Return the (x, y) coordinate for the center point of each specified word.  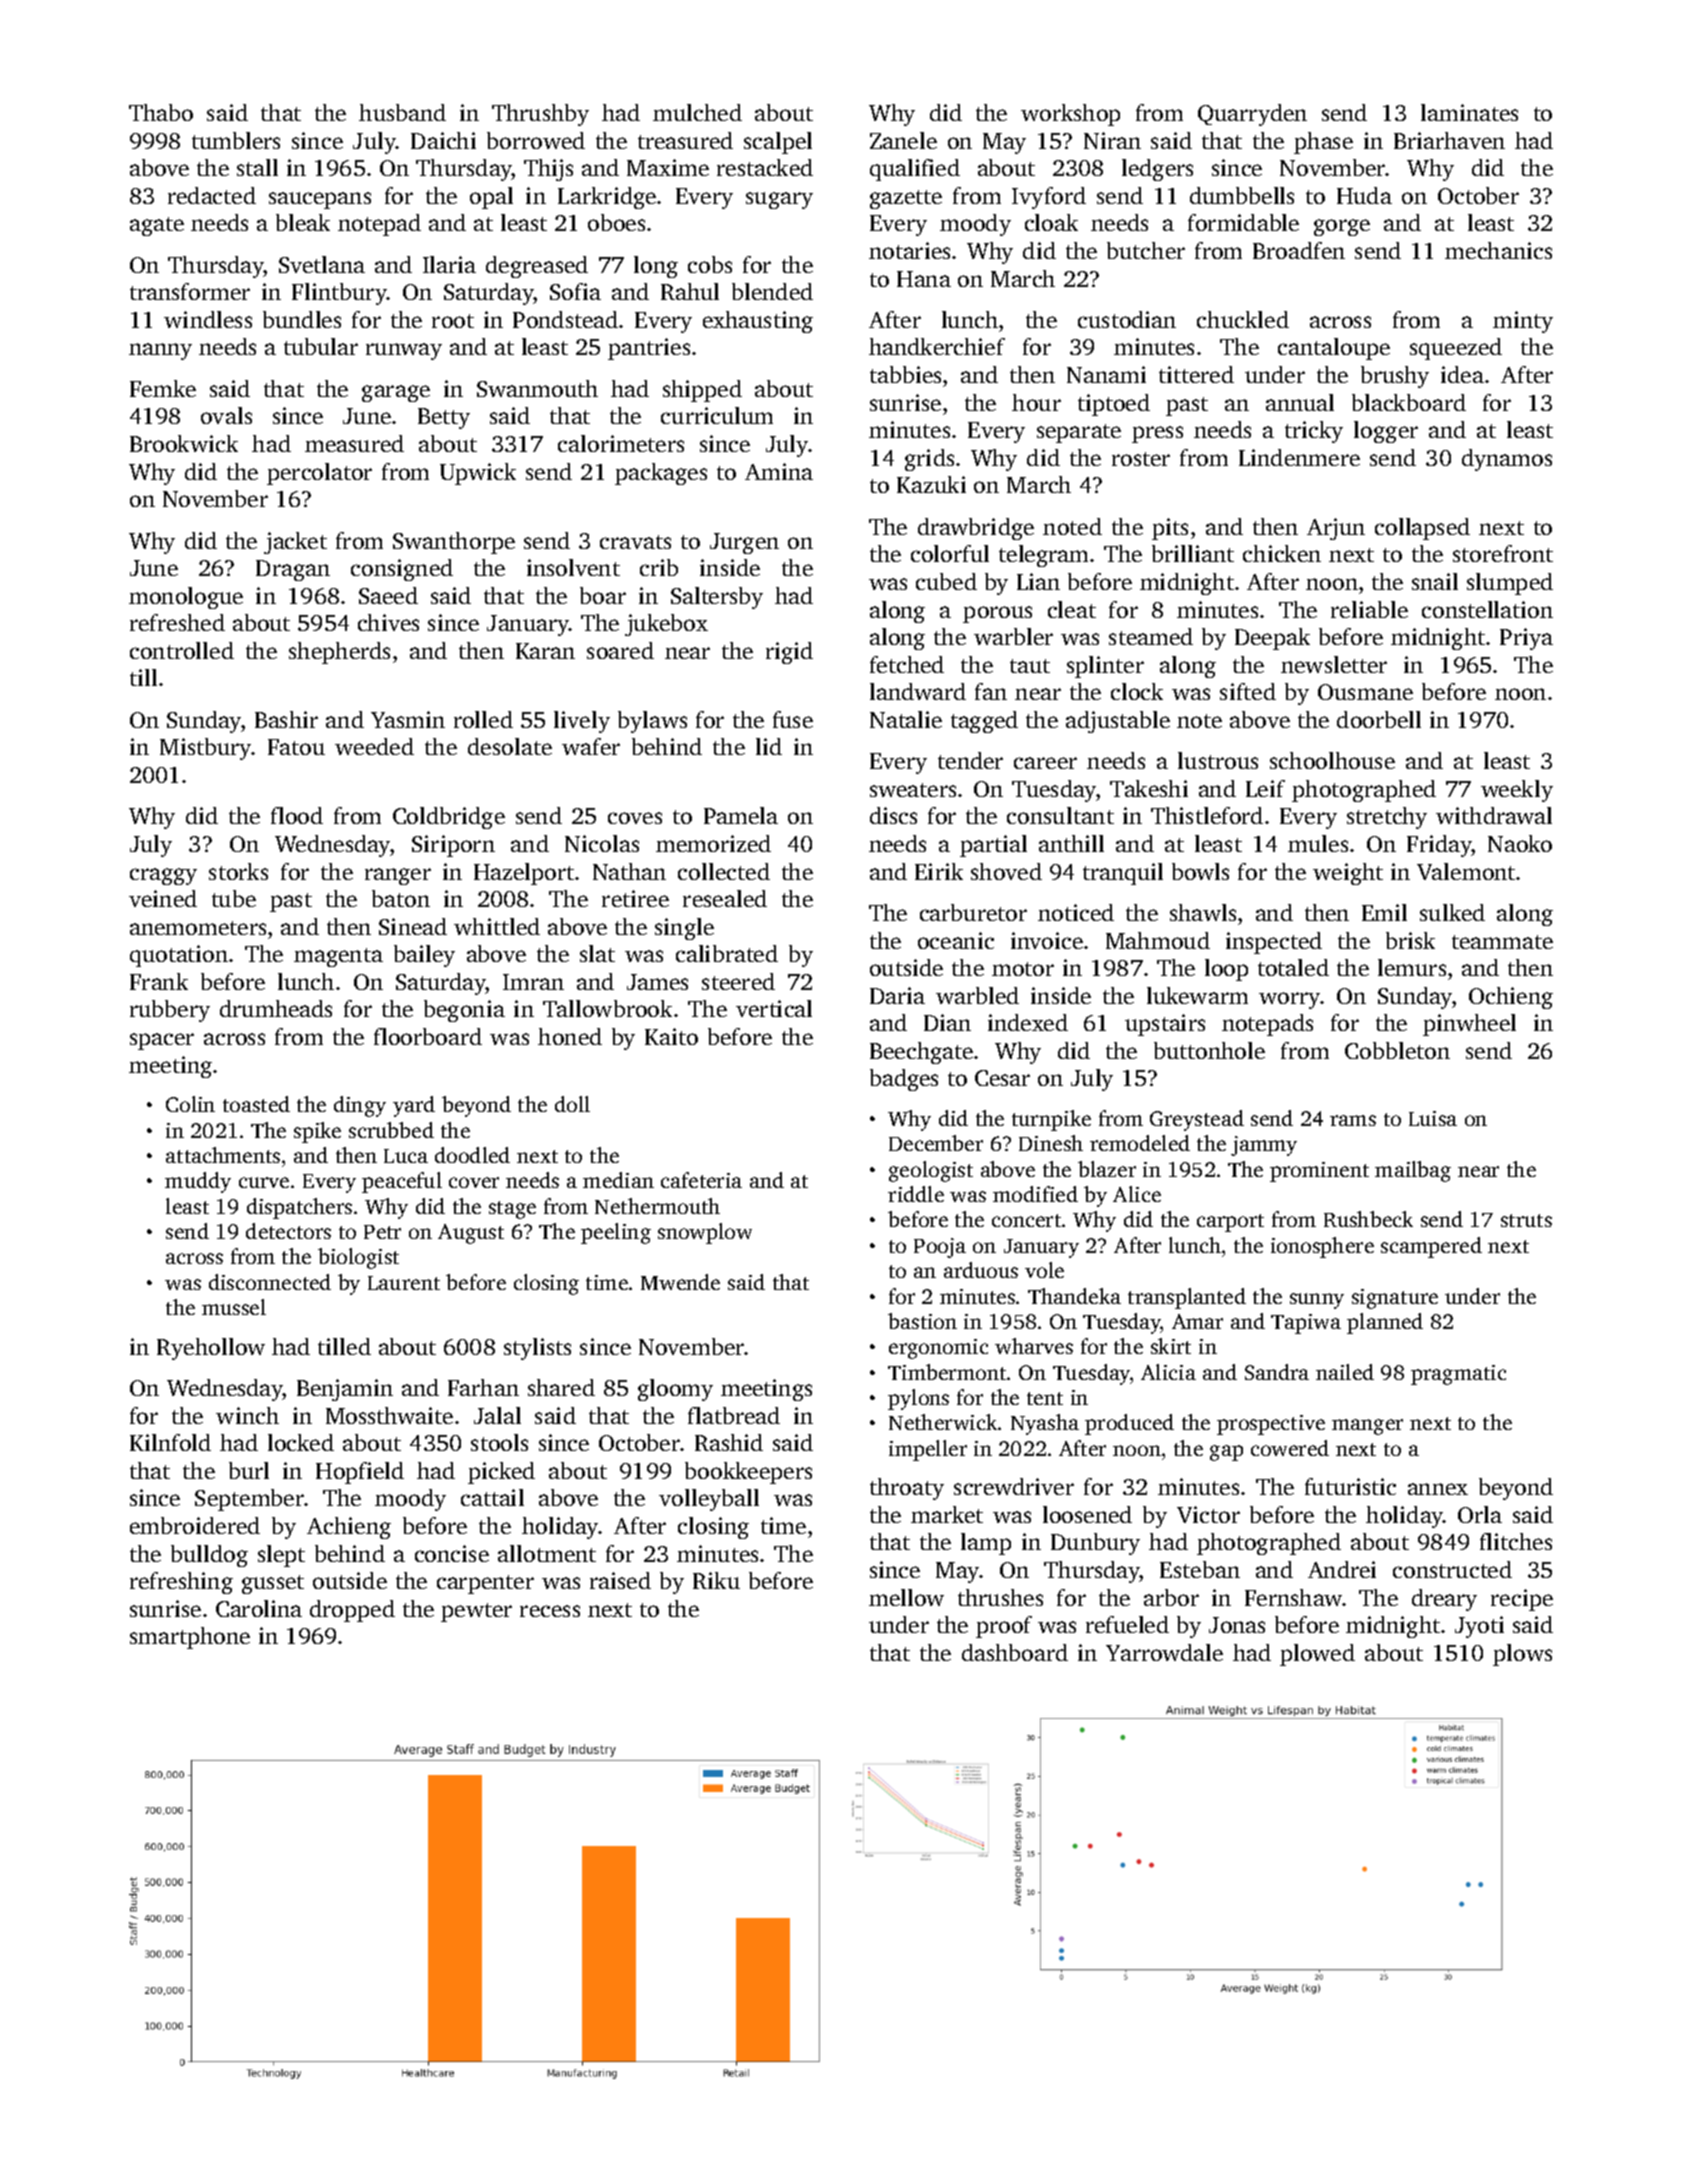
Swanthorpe (454, 543)
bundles (302, 319)
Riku (716, 1580)
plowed (1317, 1655)
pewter (476, 1612)
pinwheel (1469, 1025)
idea (1462, 374)
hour (1036, 402)
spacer (162, 1041)
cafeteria (701, 1180)
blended (772, 291)
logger (1386, 432)
